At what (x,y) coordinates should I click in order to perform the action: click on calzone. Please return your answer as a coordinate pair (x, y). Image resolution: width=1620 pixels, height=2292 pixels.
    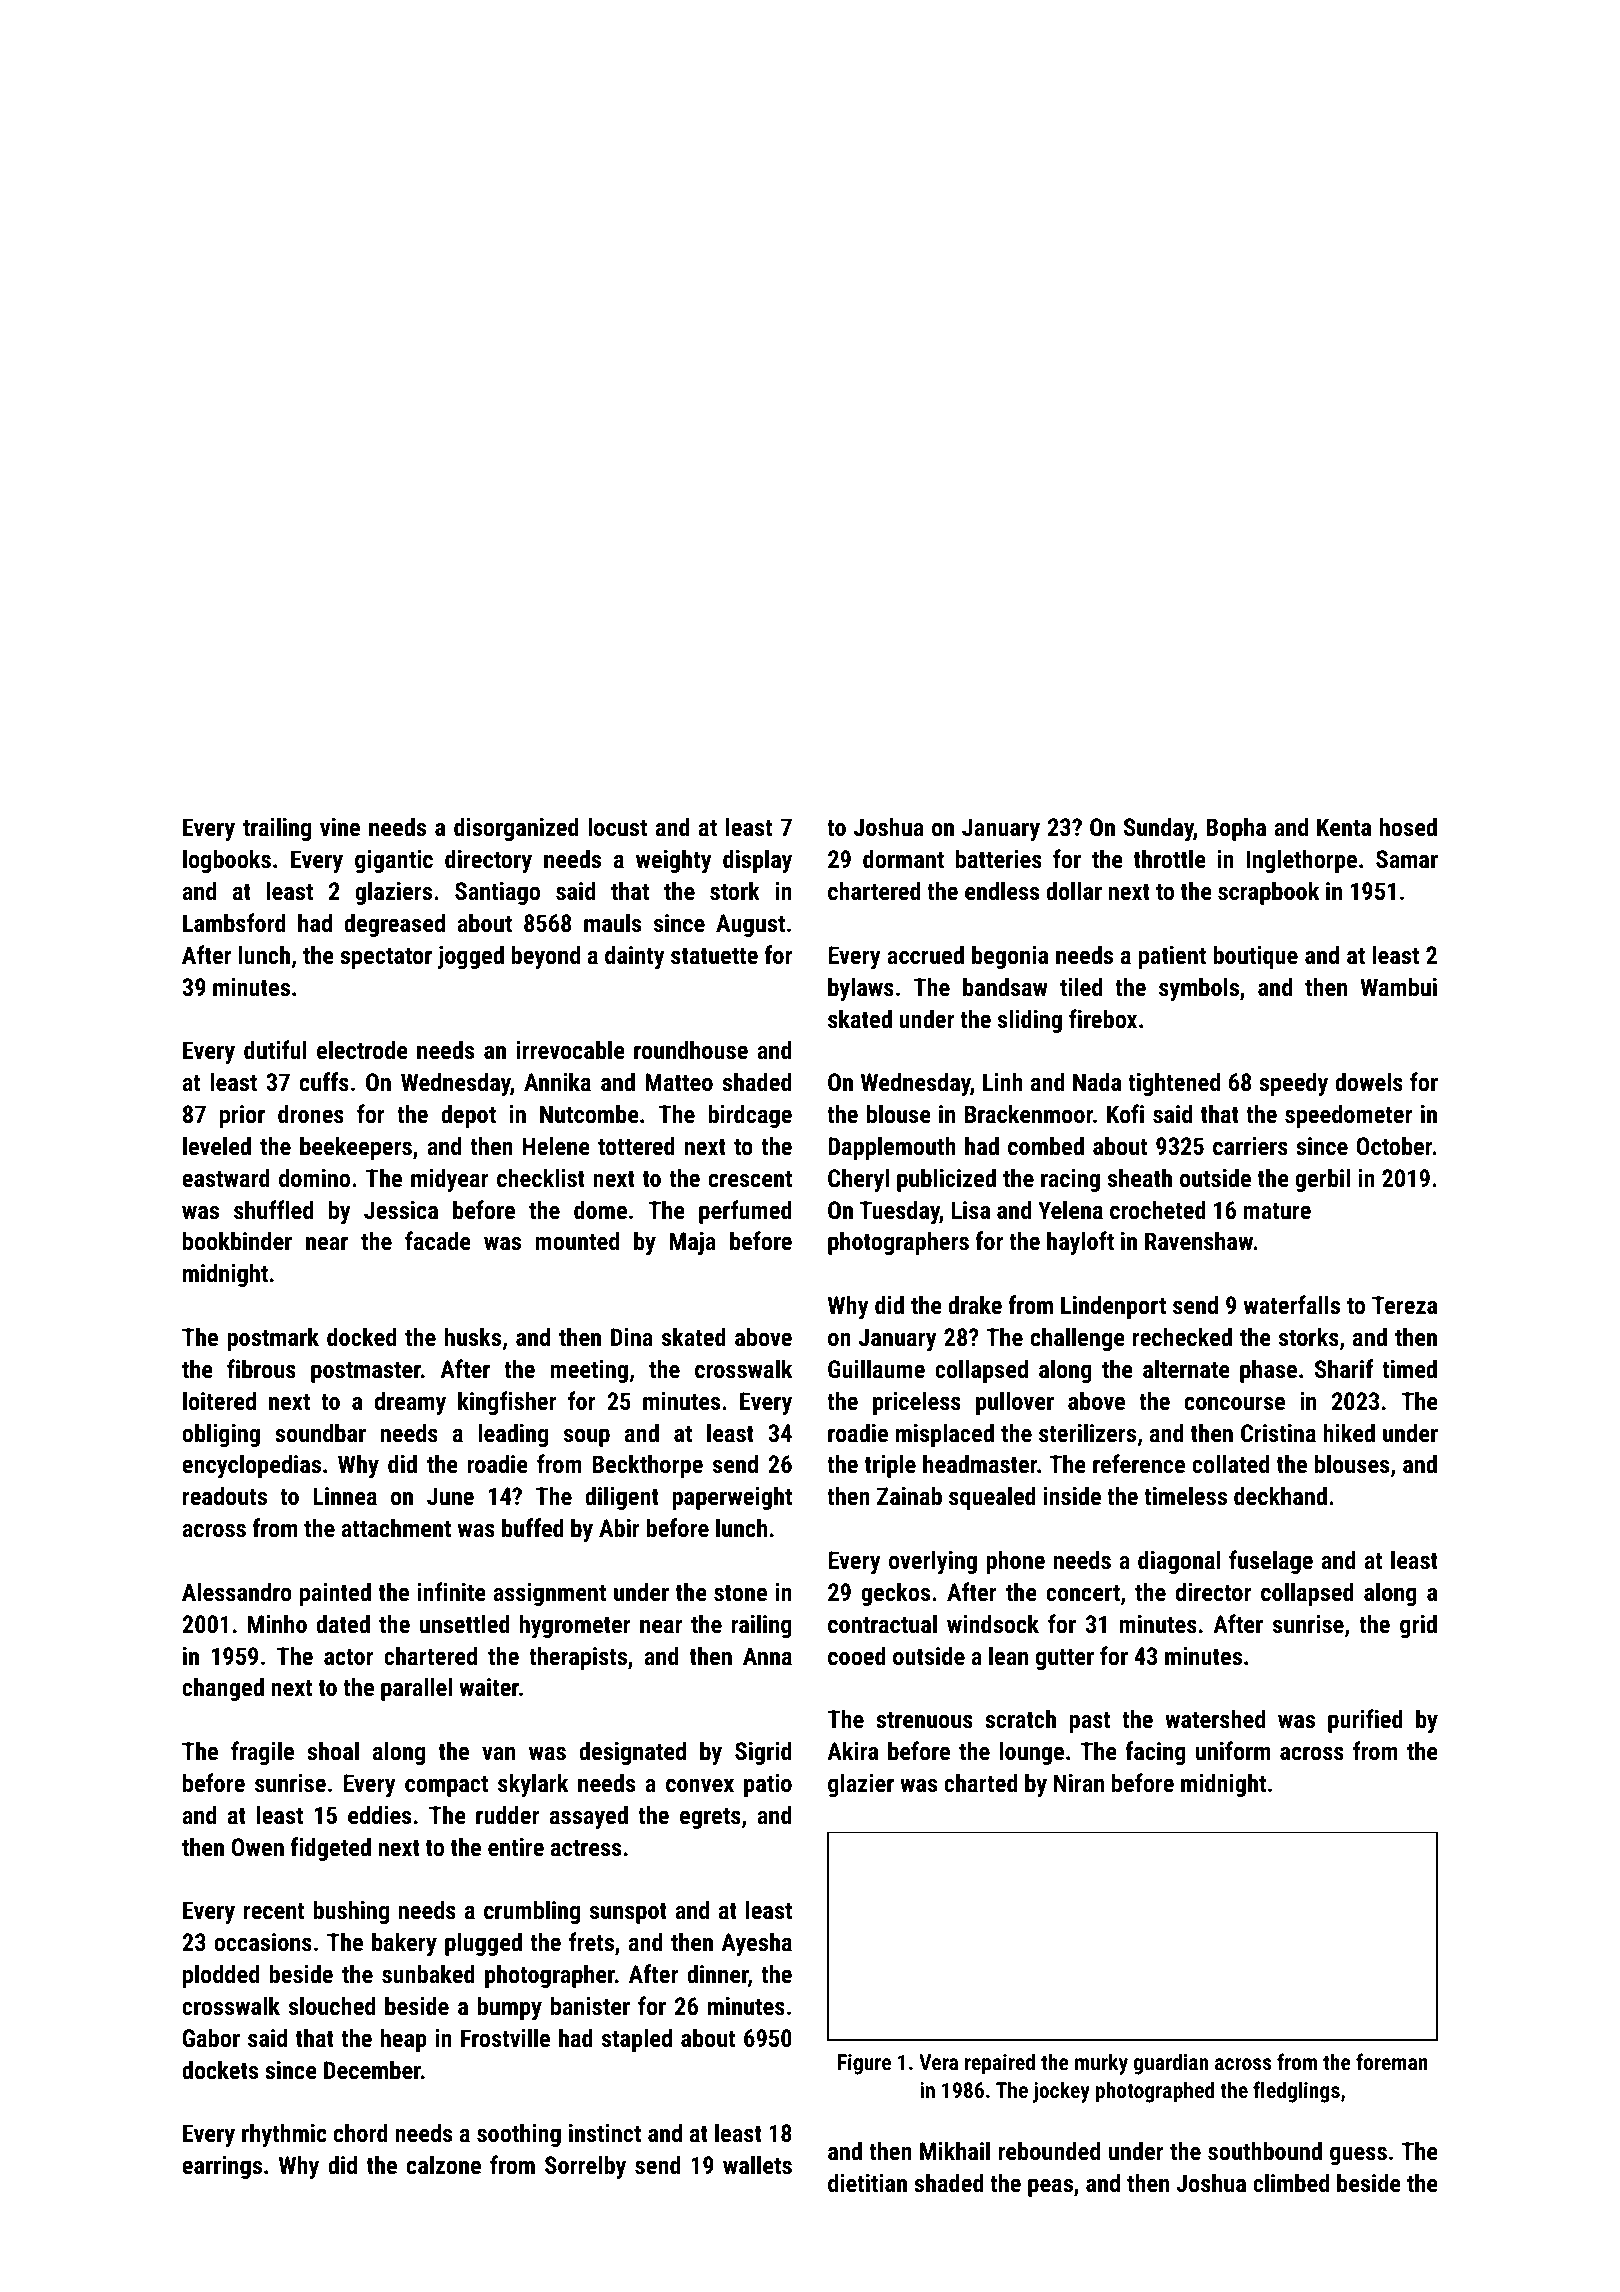
    Looking at the image, I should click on (444, 2164).
